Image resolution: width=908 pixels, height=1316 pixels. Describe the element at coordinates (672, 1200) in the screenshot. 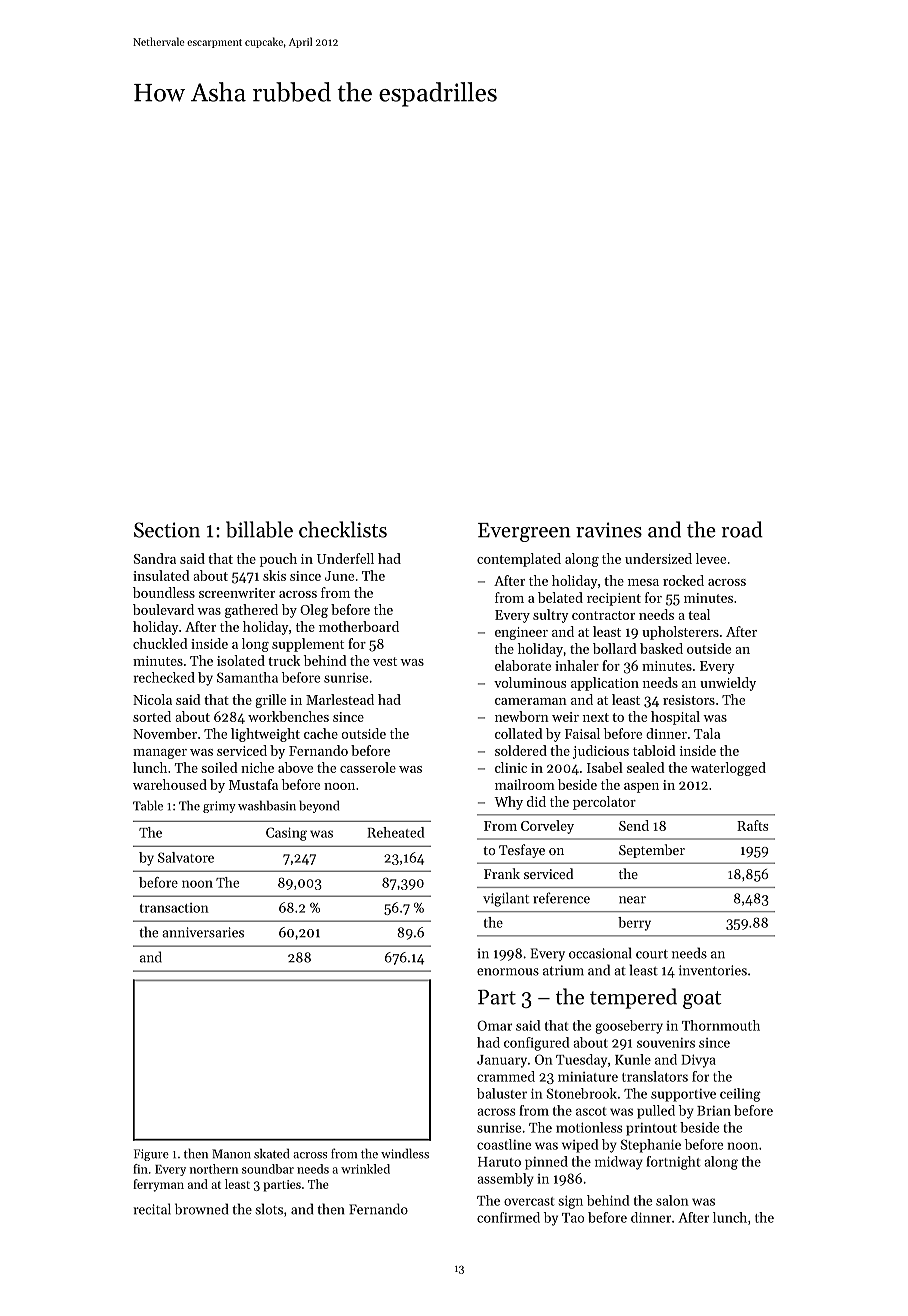

I see `salon` at that location.
